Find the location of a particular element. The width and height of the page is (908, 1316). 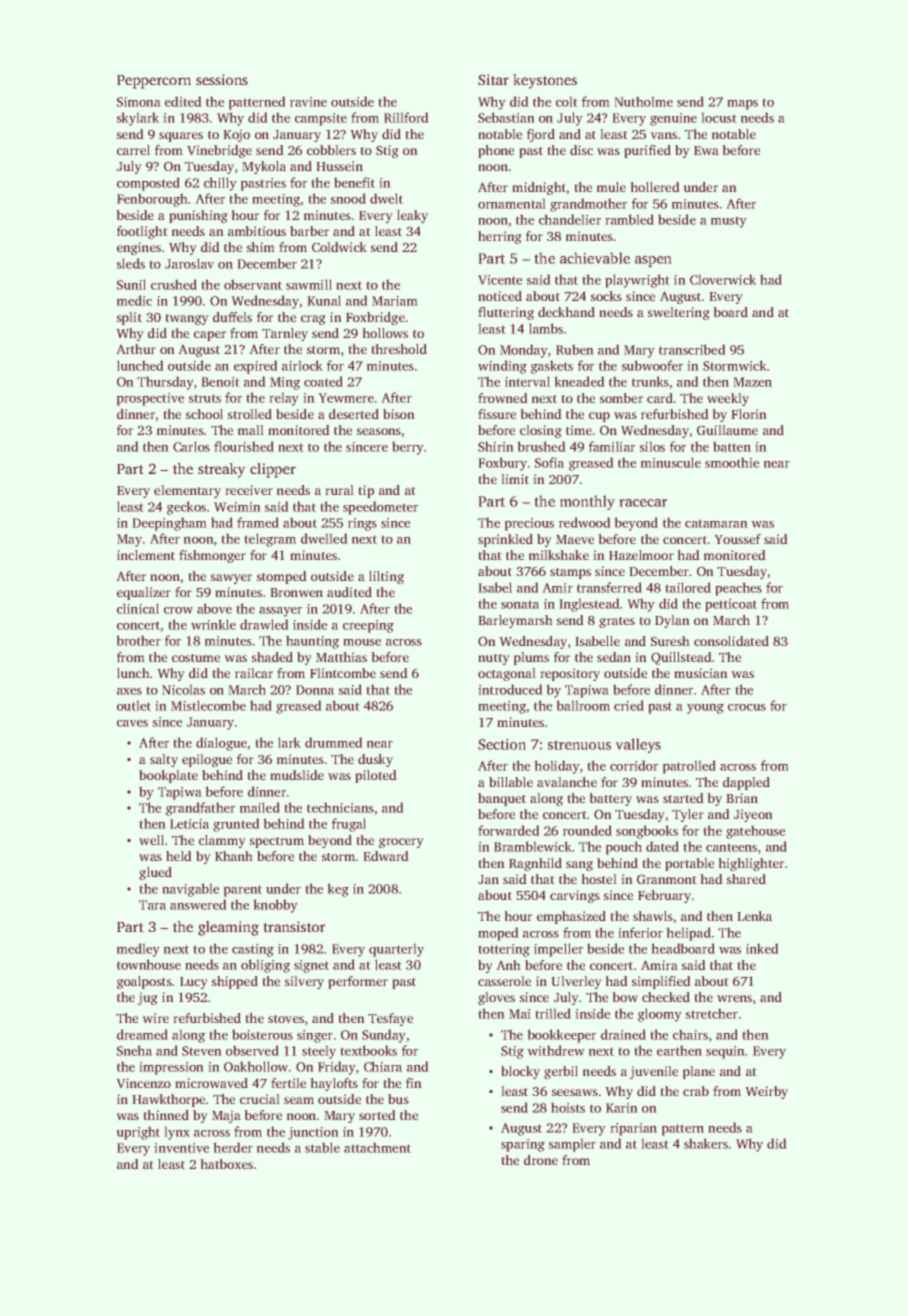

herring is located at coordinates (500, 237).
